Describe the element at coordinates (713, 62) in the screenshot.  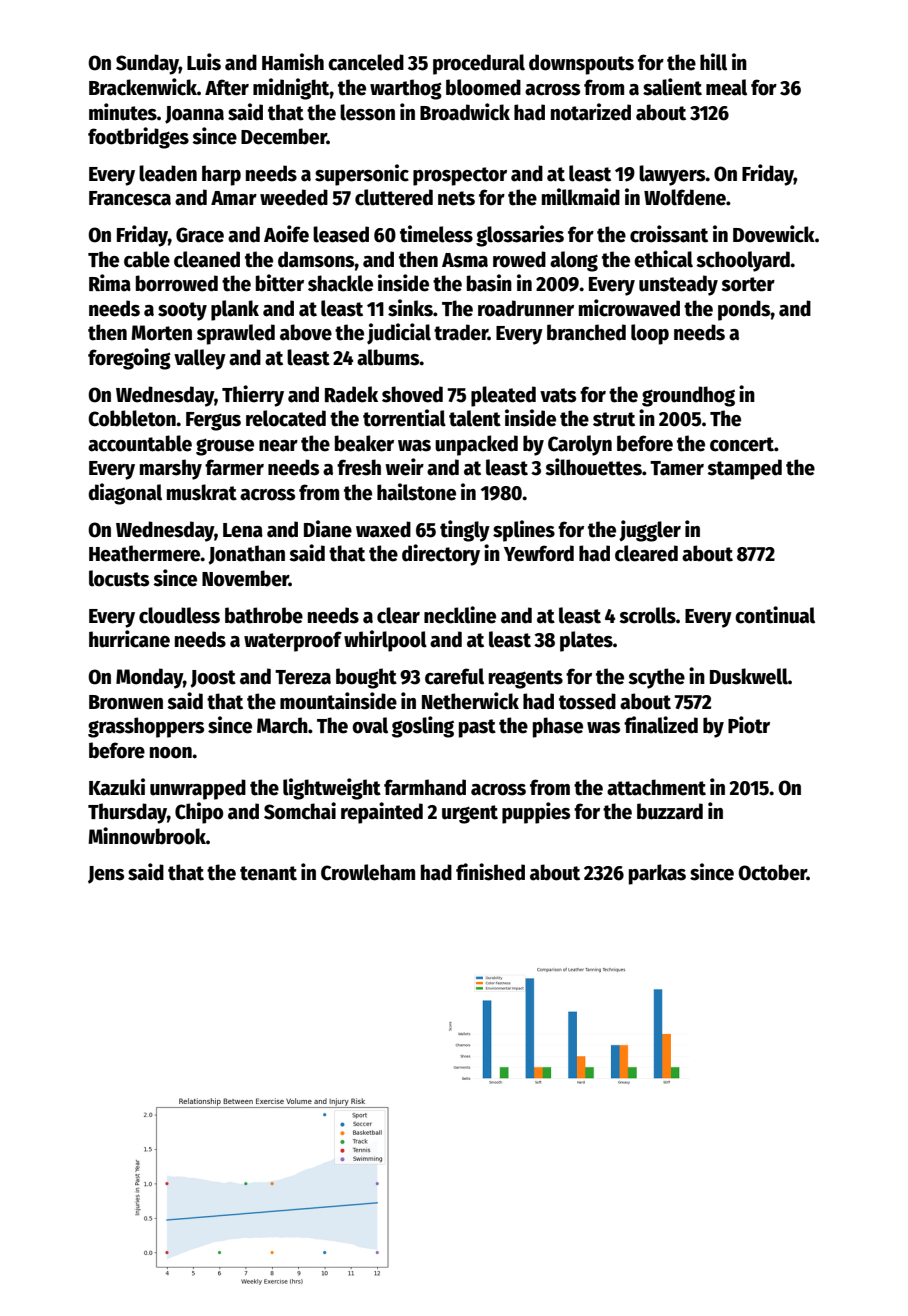
I see `hill` at that location.
